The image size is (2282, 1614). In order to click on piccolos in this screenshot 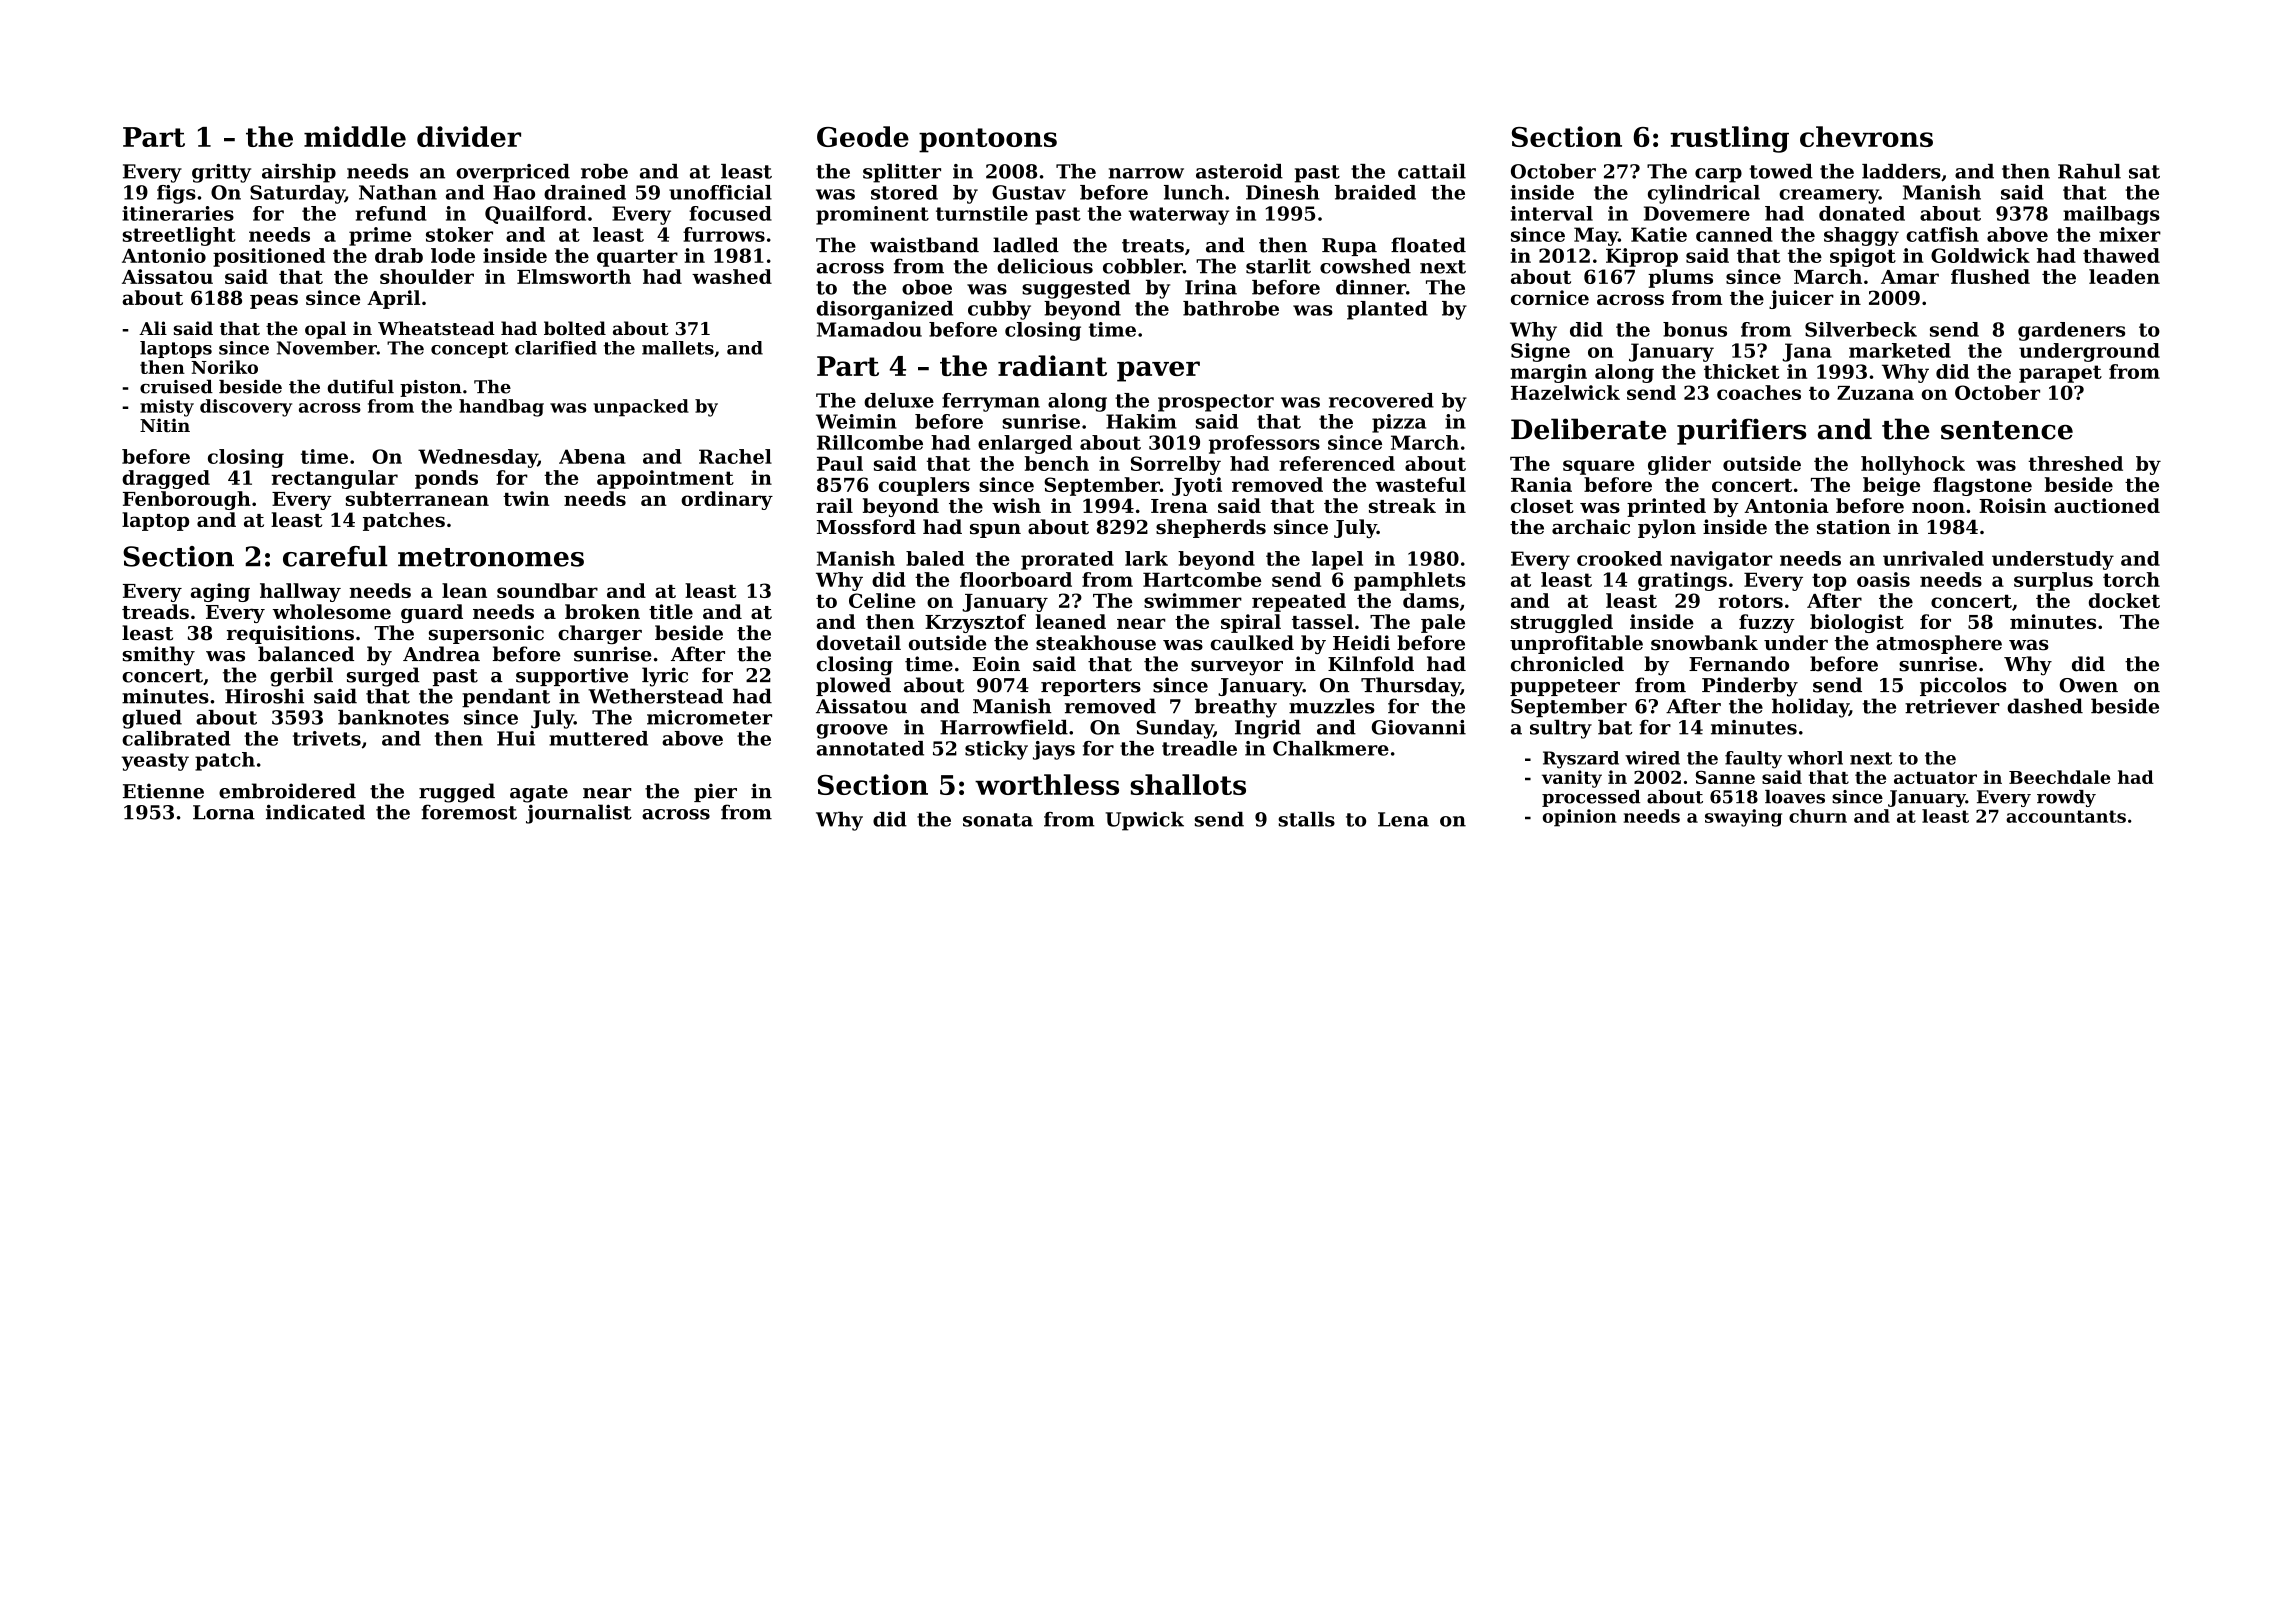, I will do `click(1963, 686)`.
